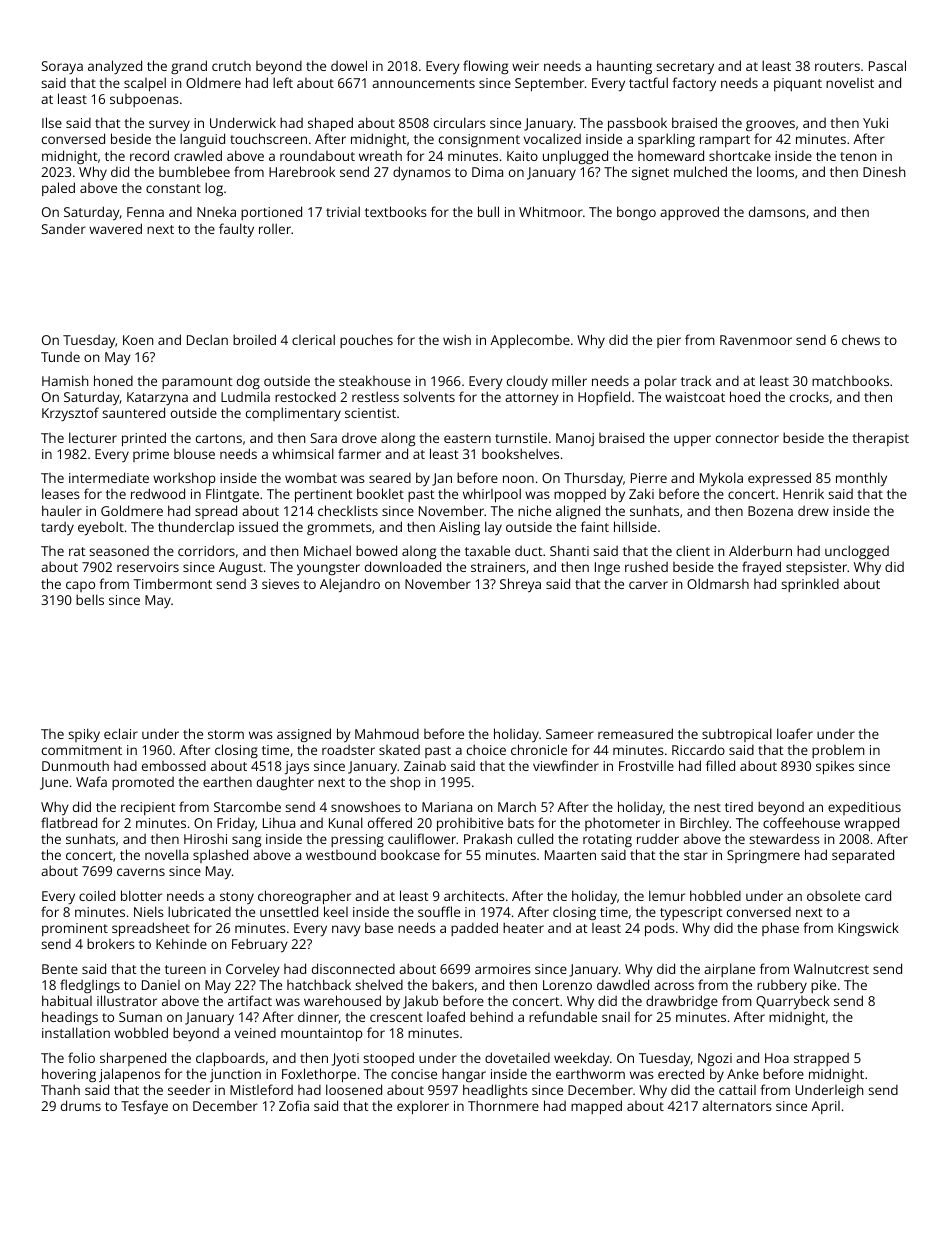 The height and width of the screenshot is (1233, 952). I want to click on dowel, so click(349, 65).
